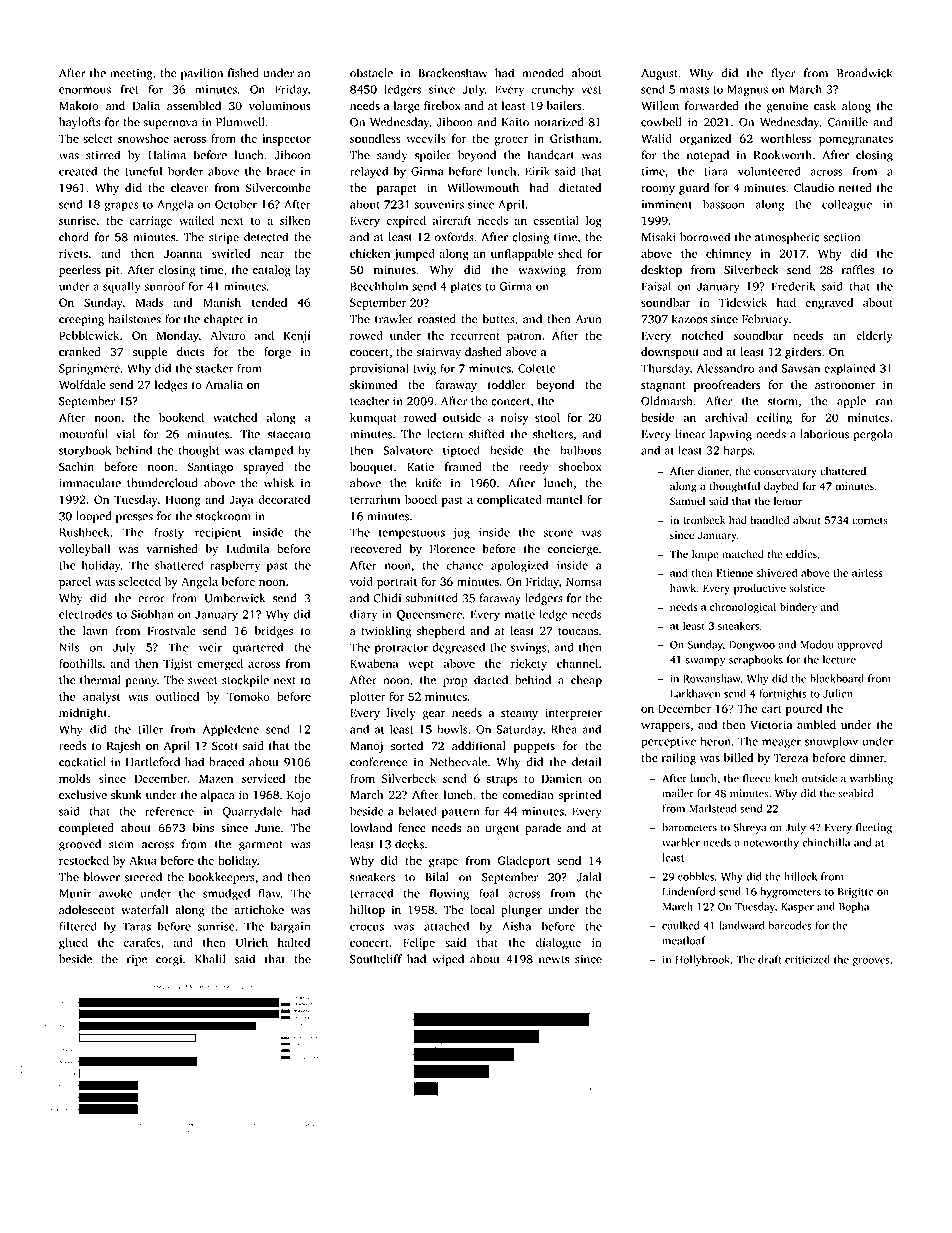 This document has height=1233, width=952. Describe the element at coordinates (241, 501) in the document. I see `Jaya` at that location.
